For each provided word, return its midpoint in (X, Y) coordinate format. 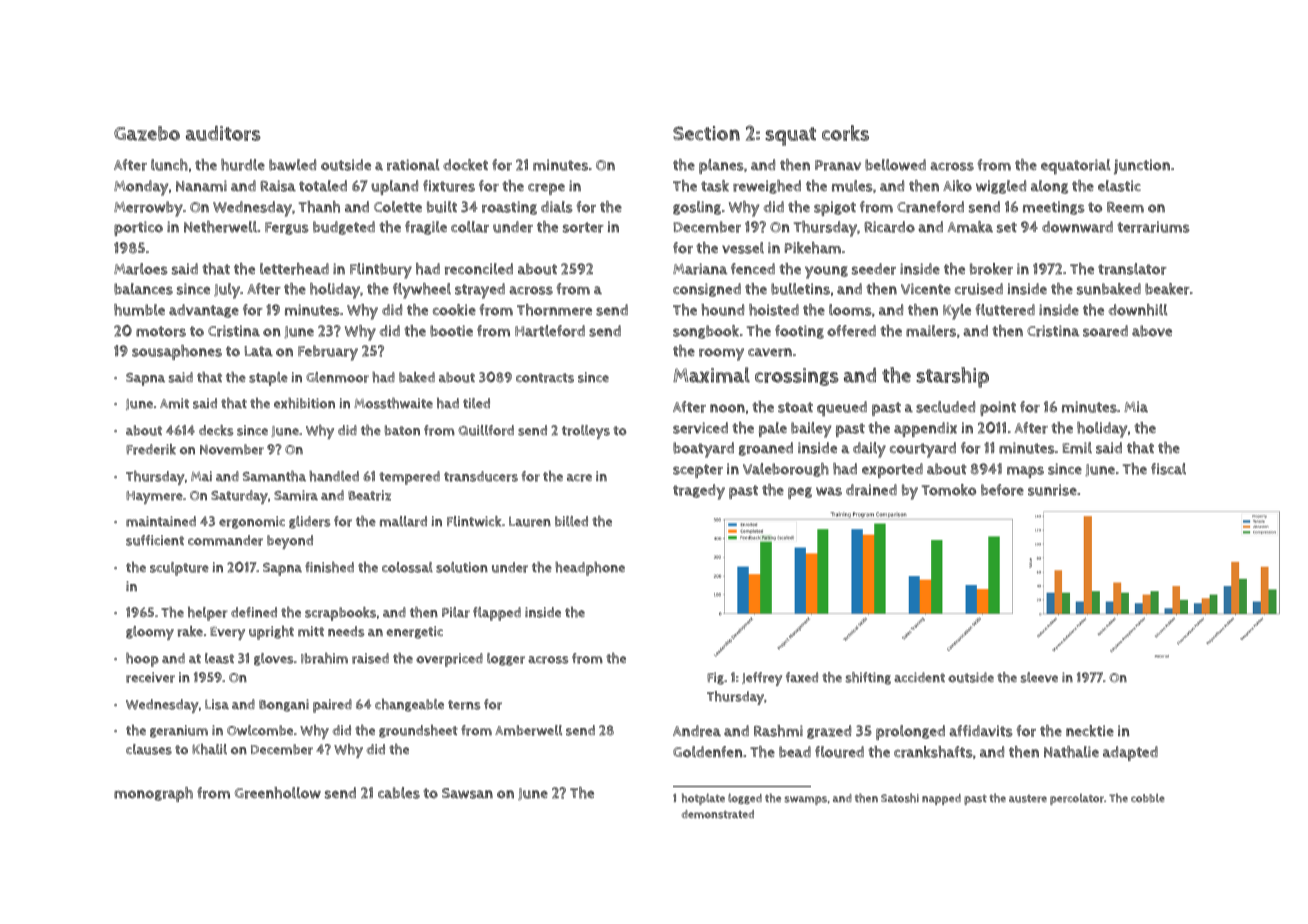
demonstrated (718, 814)
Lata (259, 351)
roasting (509, 208)
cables (399, 793)
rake (190, 631)
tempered (409, 478)
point (998, 408)
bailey (811, 430)
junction (1142, 167)
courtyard (923, 450)
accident (919, 677)
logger (506, 659)
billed (571, 521)
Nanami (201, 186)
